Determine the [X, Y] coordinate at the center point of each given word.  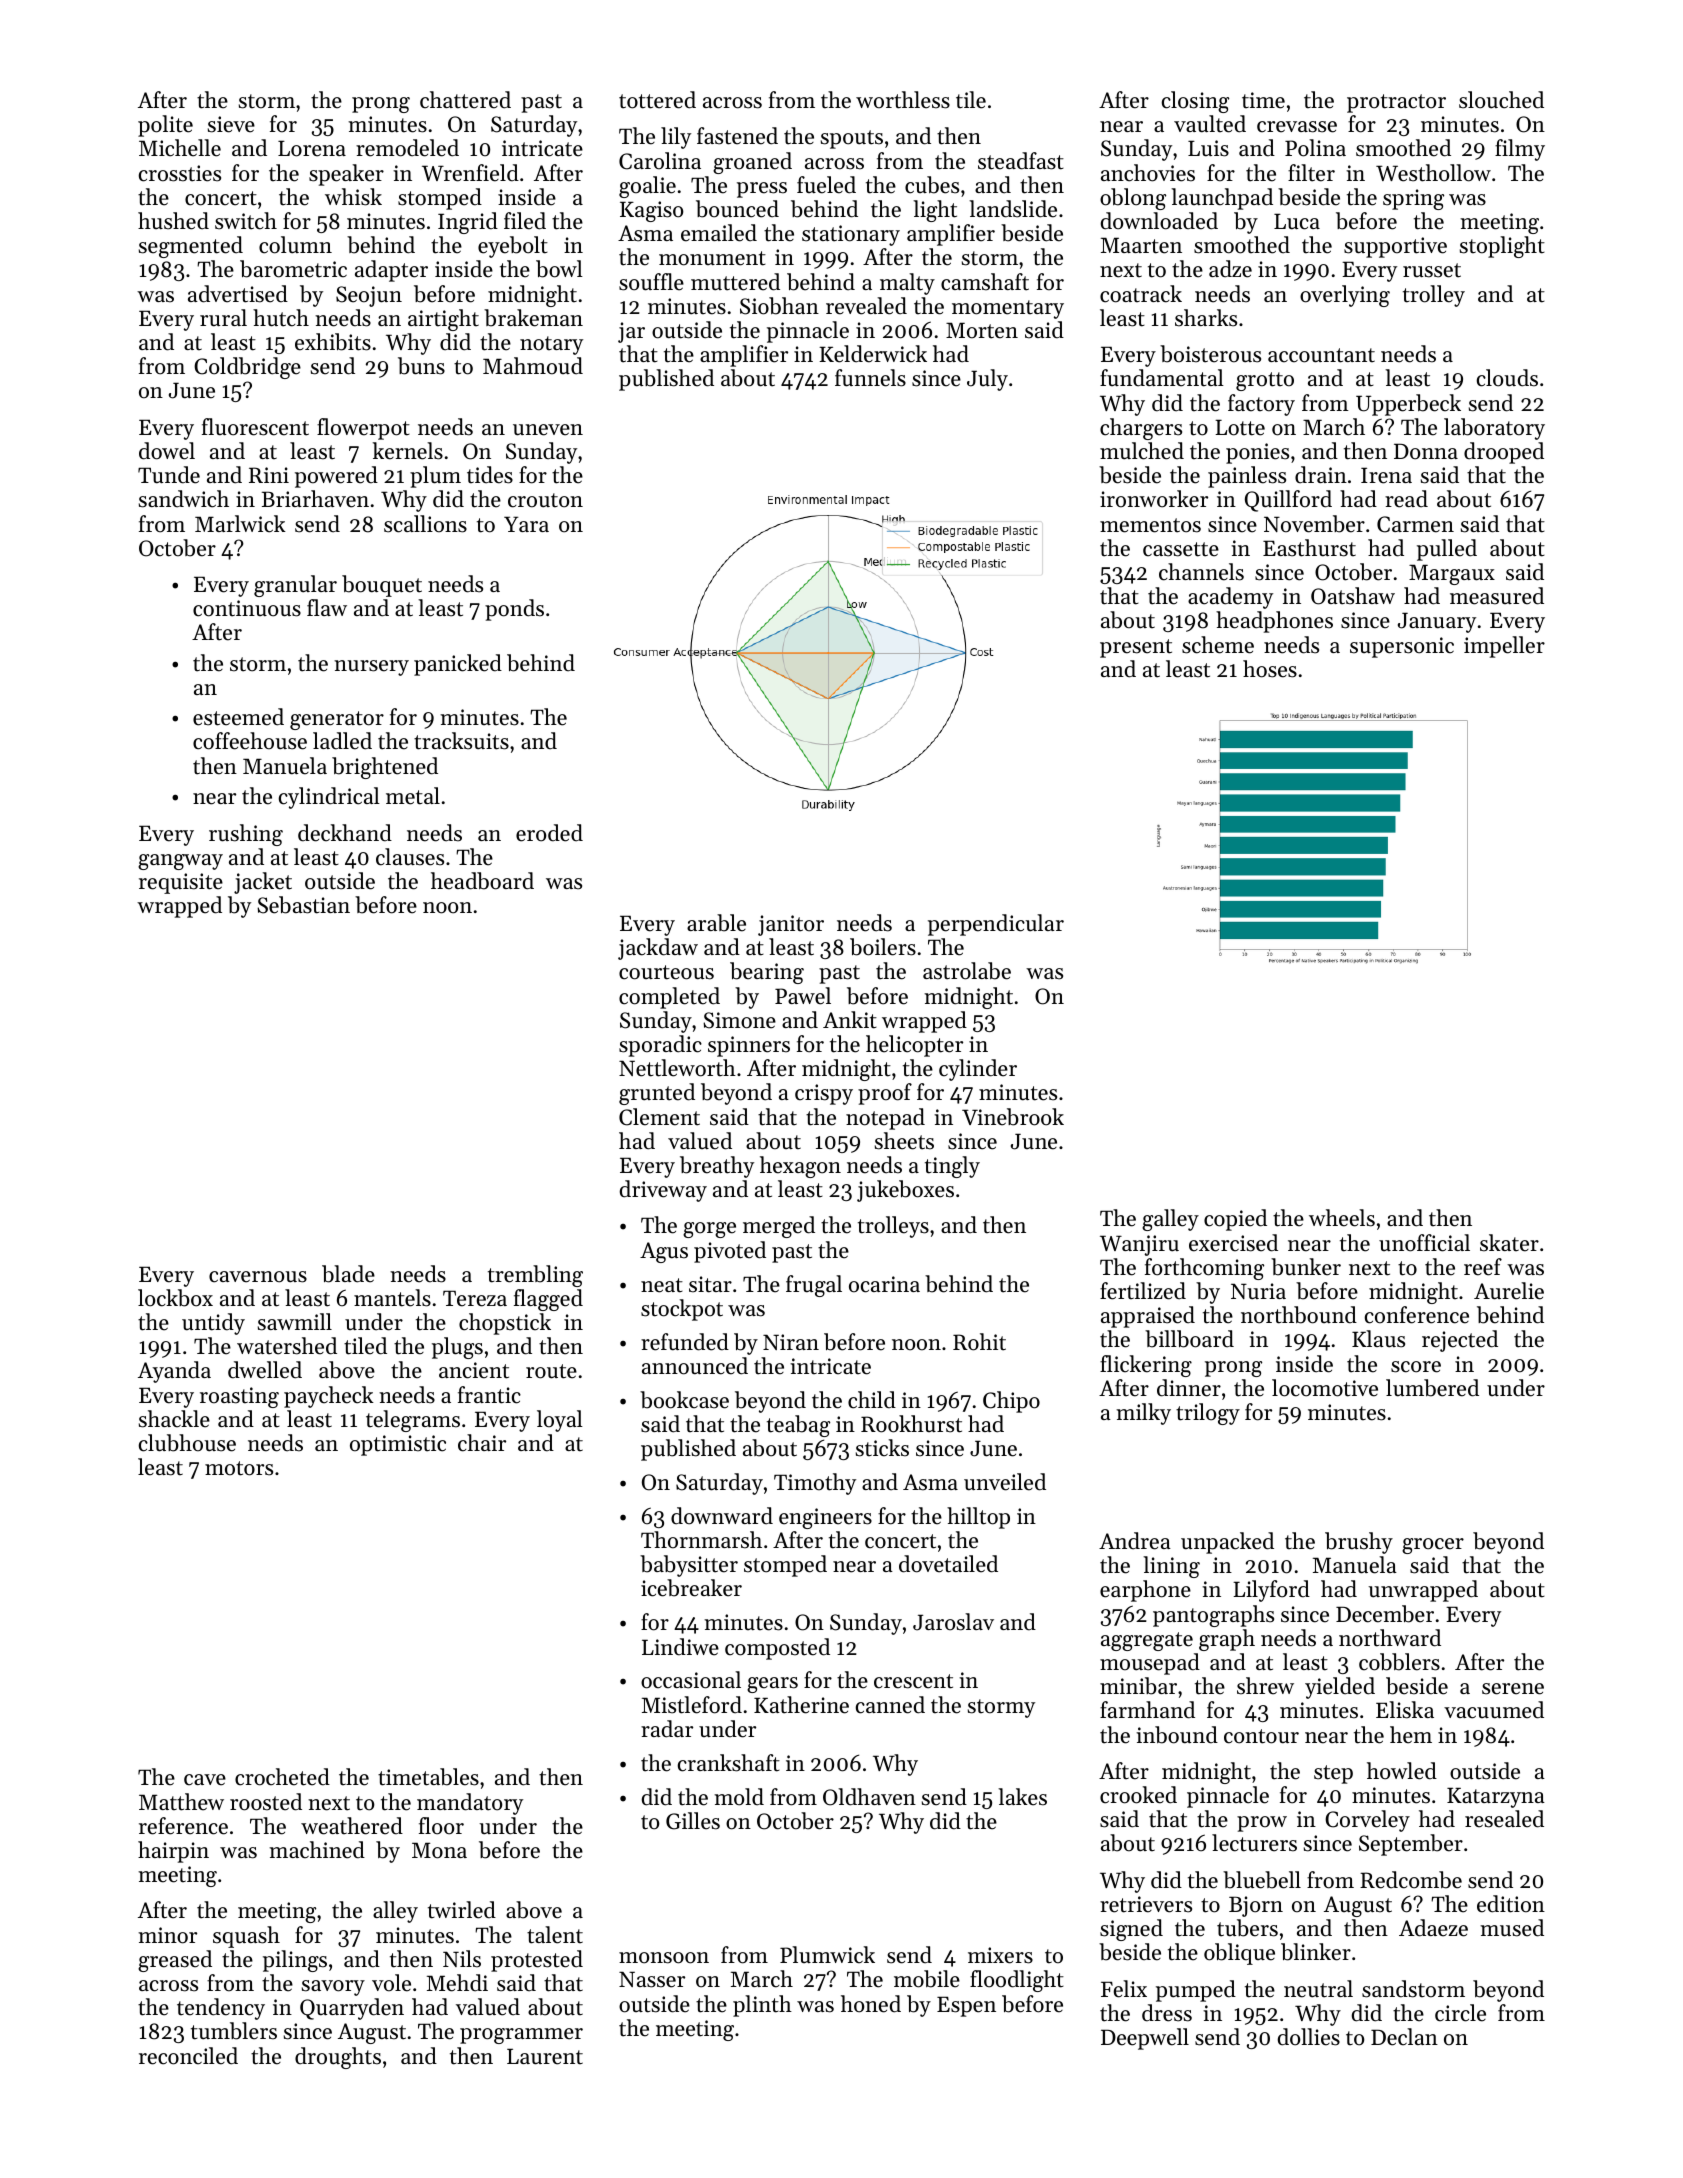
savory [333, 1988]
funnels [870, 378]
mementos [1150, 525]
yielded [1340, 1688]
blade [348, 1274]
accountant [1321, 355]
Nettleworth [677, 1068]
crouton [545, 500]
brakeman [533, 318]
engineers [825, 1518]
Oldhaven [869, 1797]
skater [1509, 1243]
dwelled [265, 1370]
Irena [1386, 475]
